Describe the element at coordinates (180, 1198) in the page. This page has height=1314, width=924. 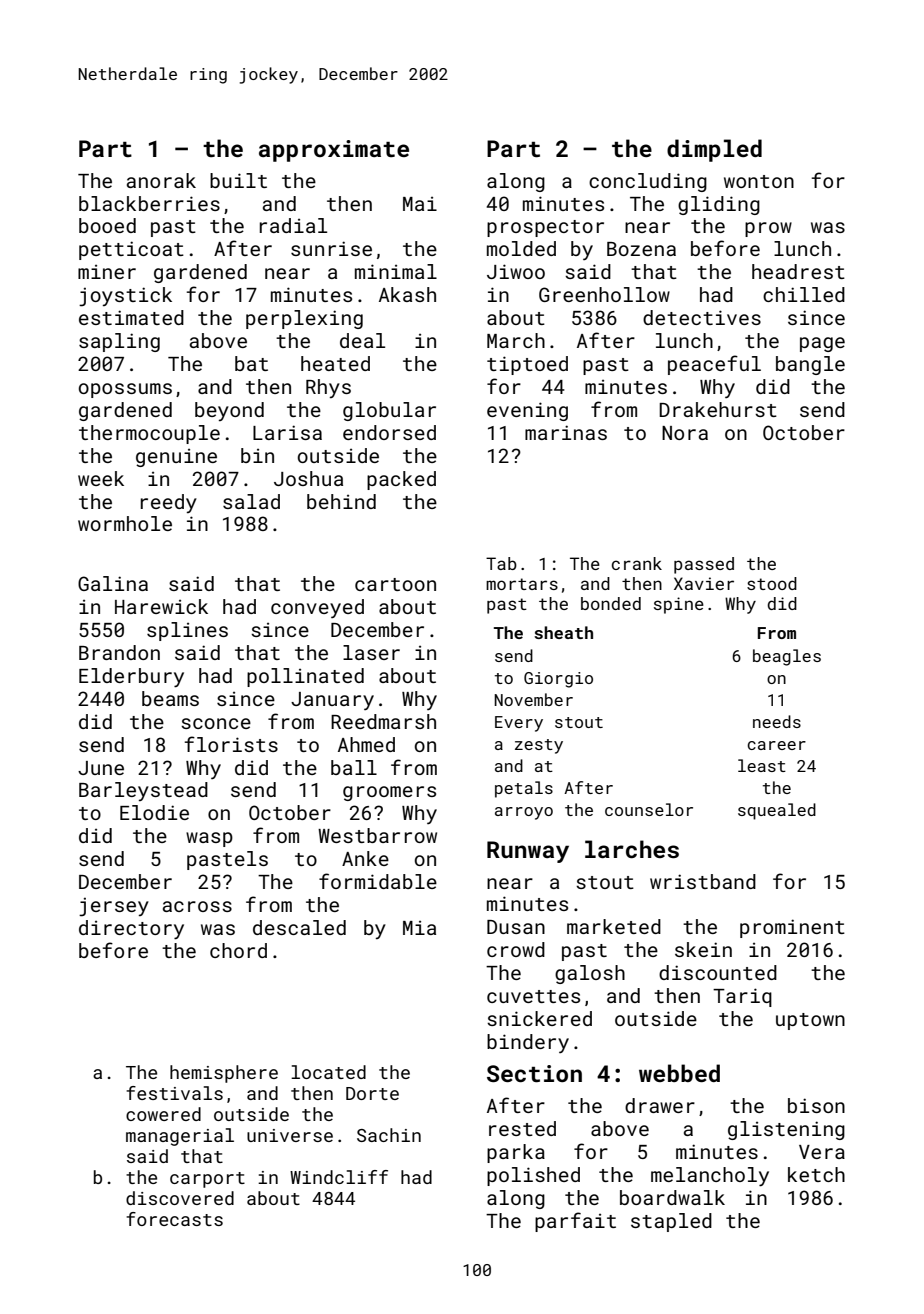
I see `discovered` at that location.
